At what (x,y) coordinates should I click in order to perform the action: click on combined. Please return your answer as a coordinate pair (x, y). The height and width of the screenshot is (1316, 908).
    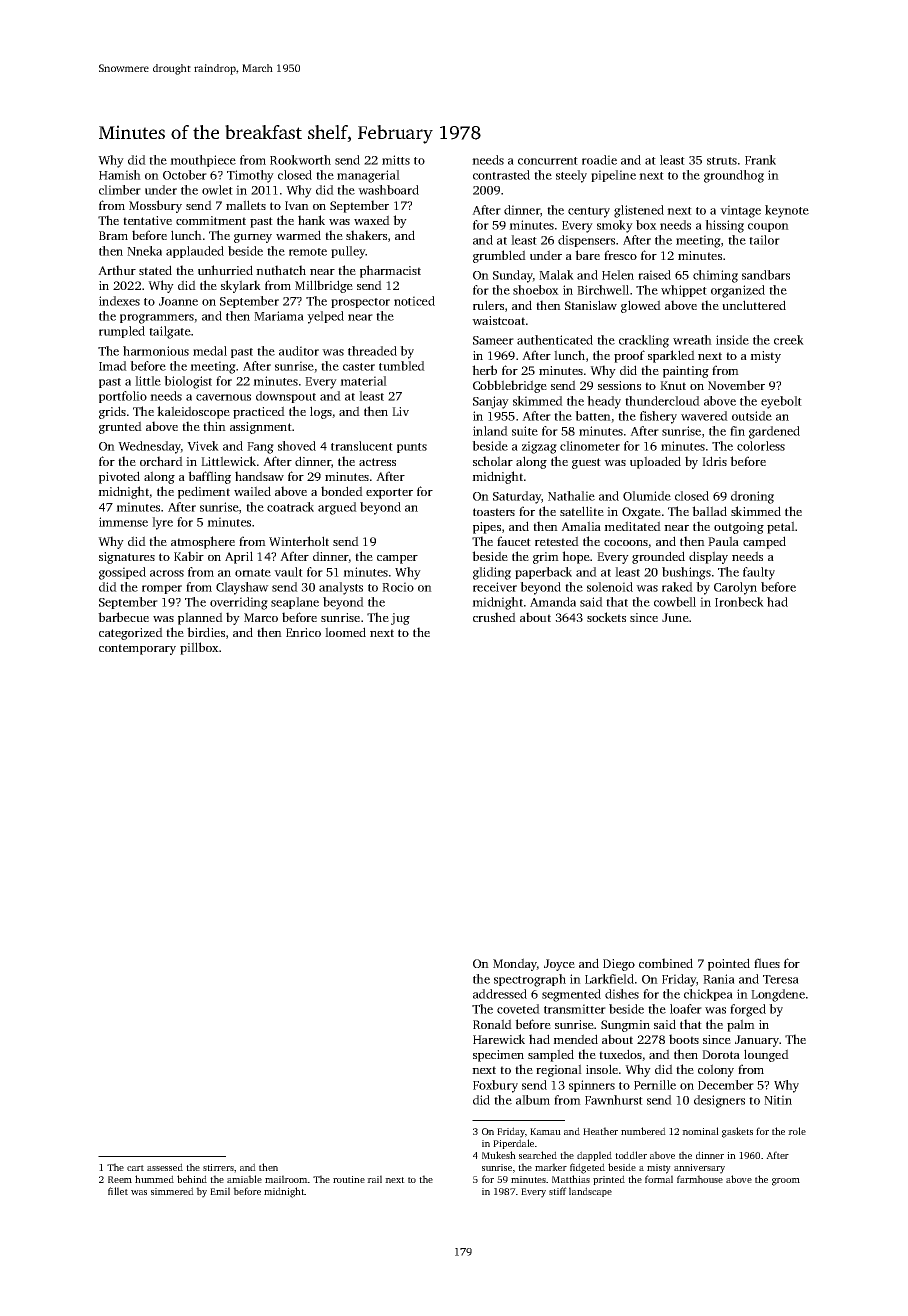
    Looking at the image, I should click on (666, 963).
